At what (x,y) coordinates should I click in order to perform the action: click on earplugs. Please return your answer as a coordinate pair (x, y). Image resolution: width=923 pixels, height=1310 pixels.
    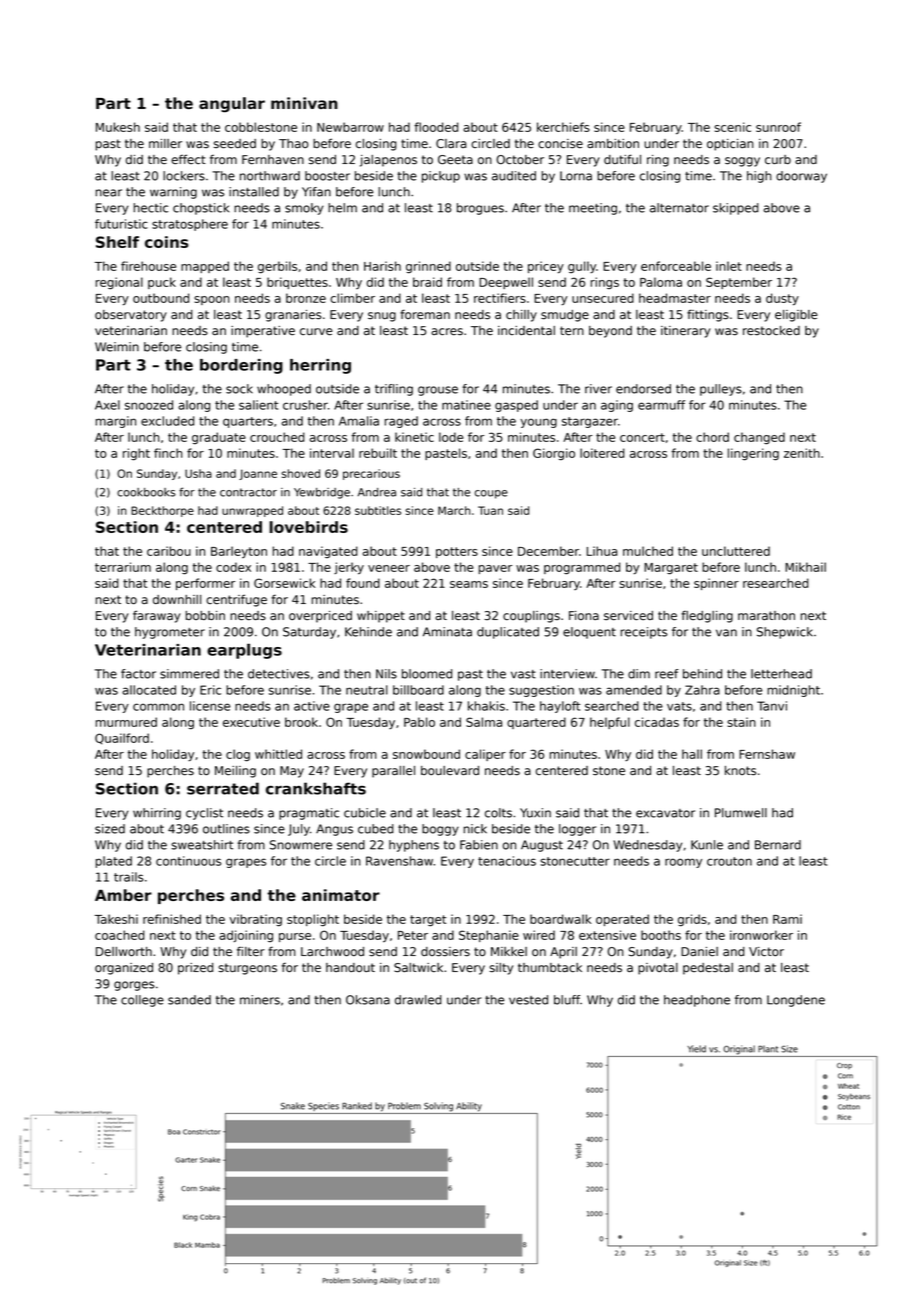
    Looking at the image, I should click on (244, 651).
